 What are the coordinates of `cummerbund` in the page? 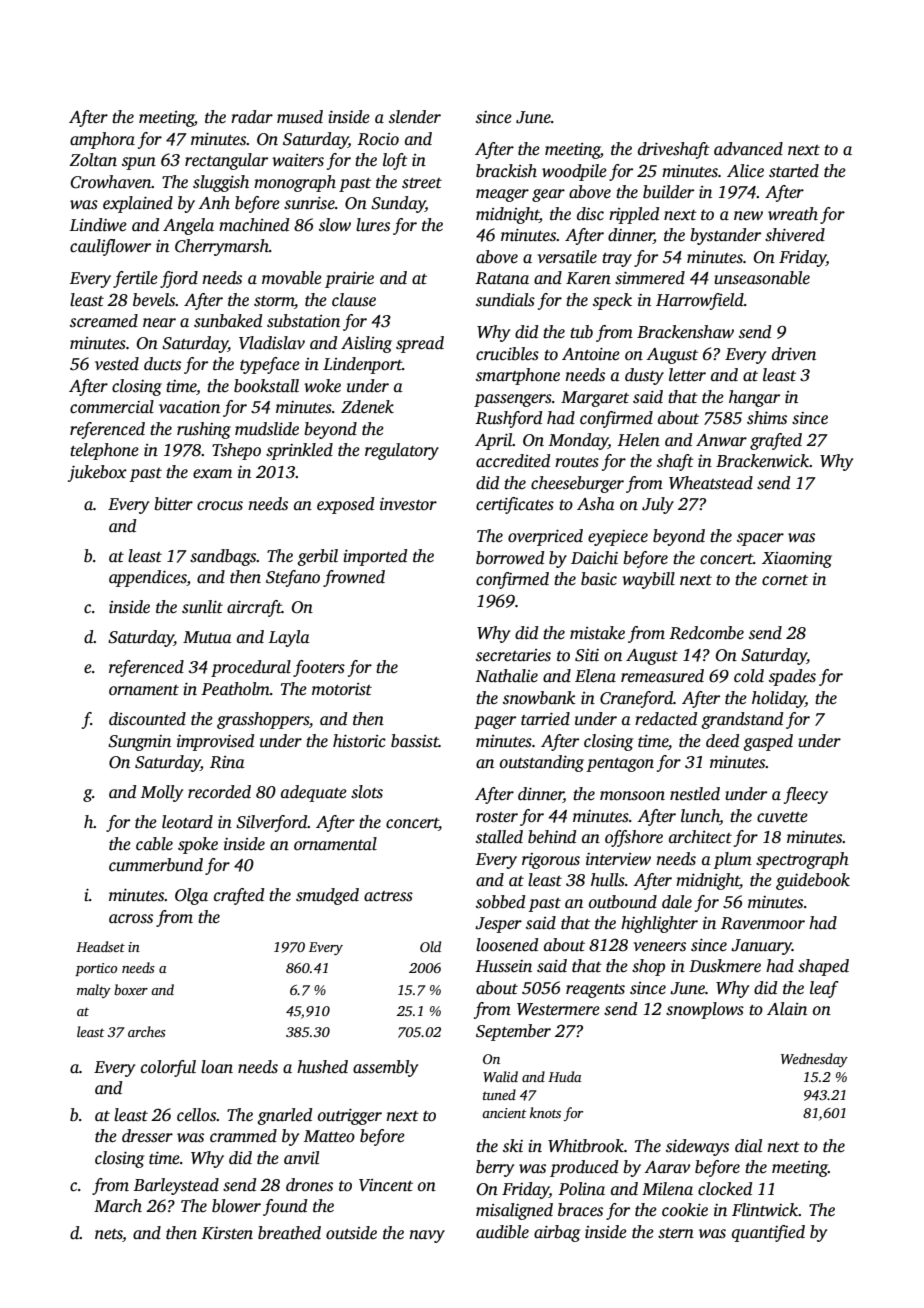 It's located at (156, 865).
